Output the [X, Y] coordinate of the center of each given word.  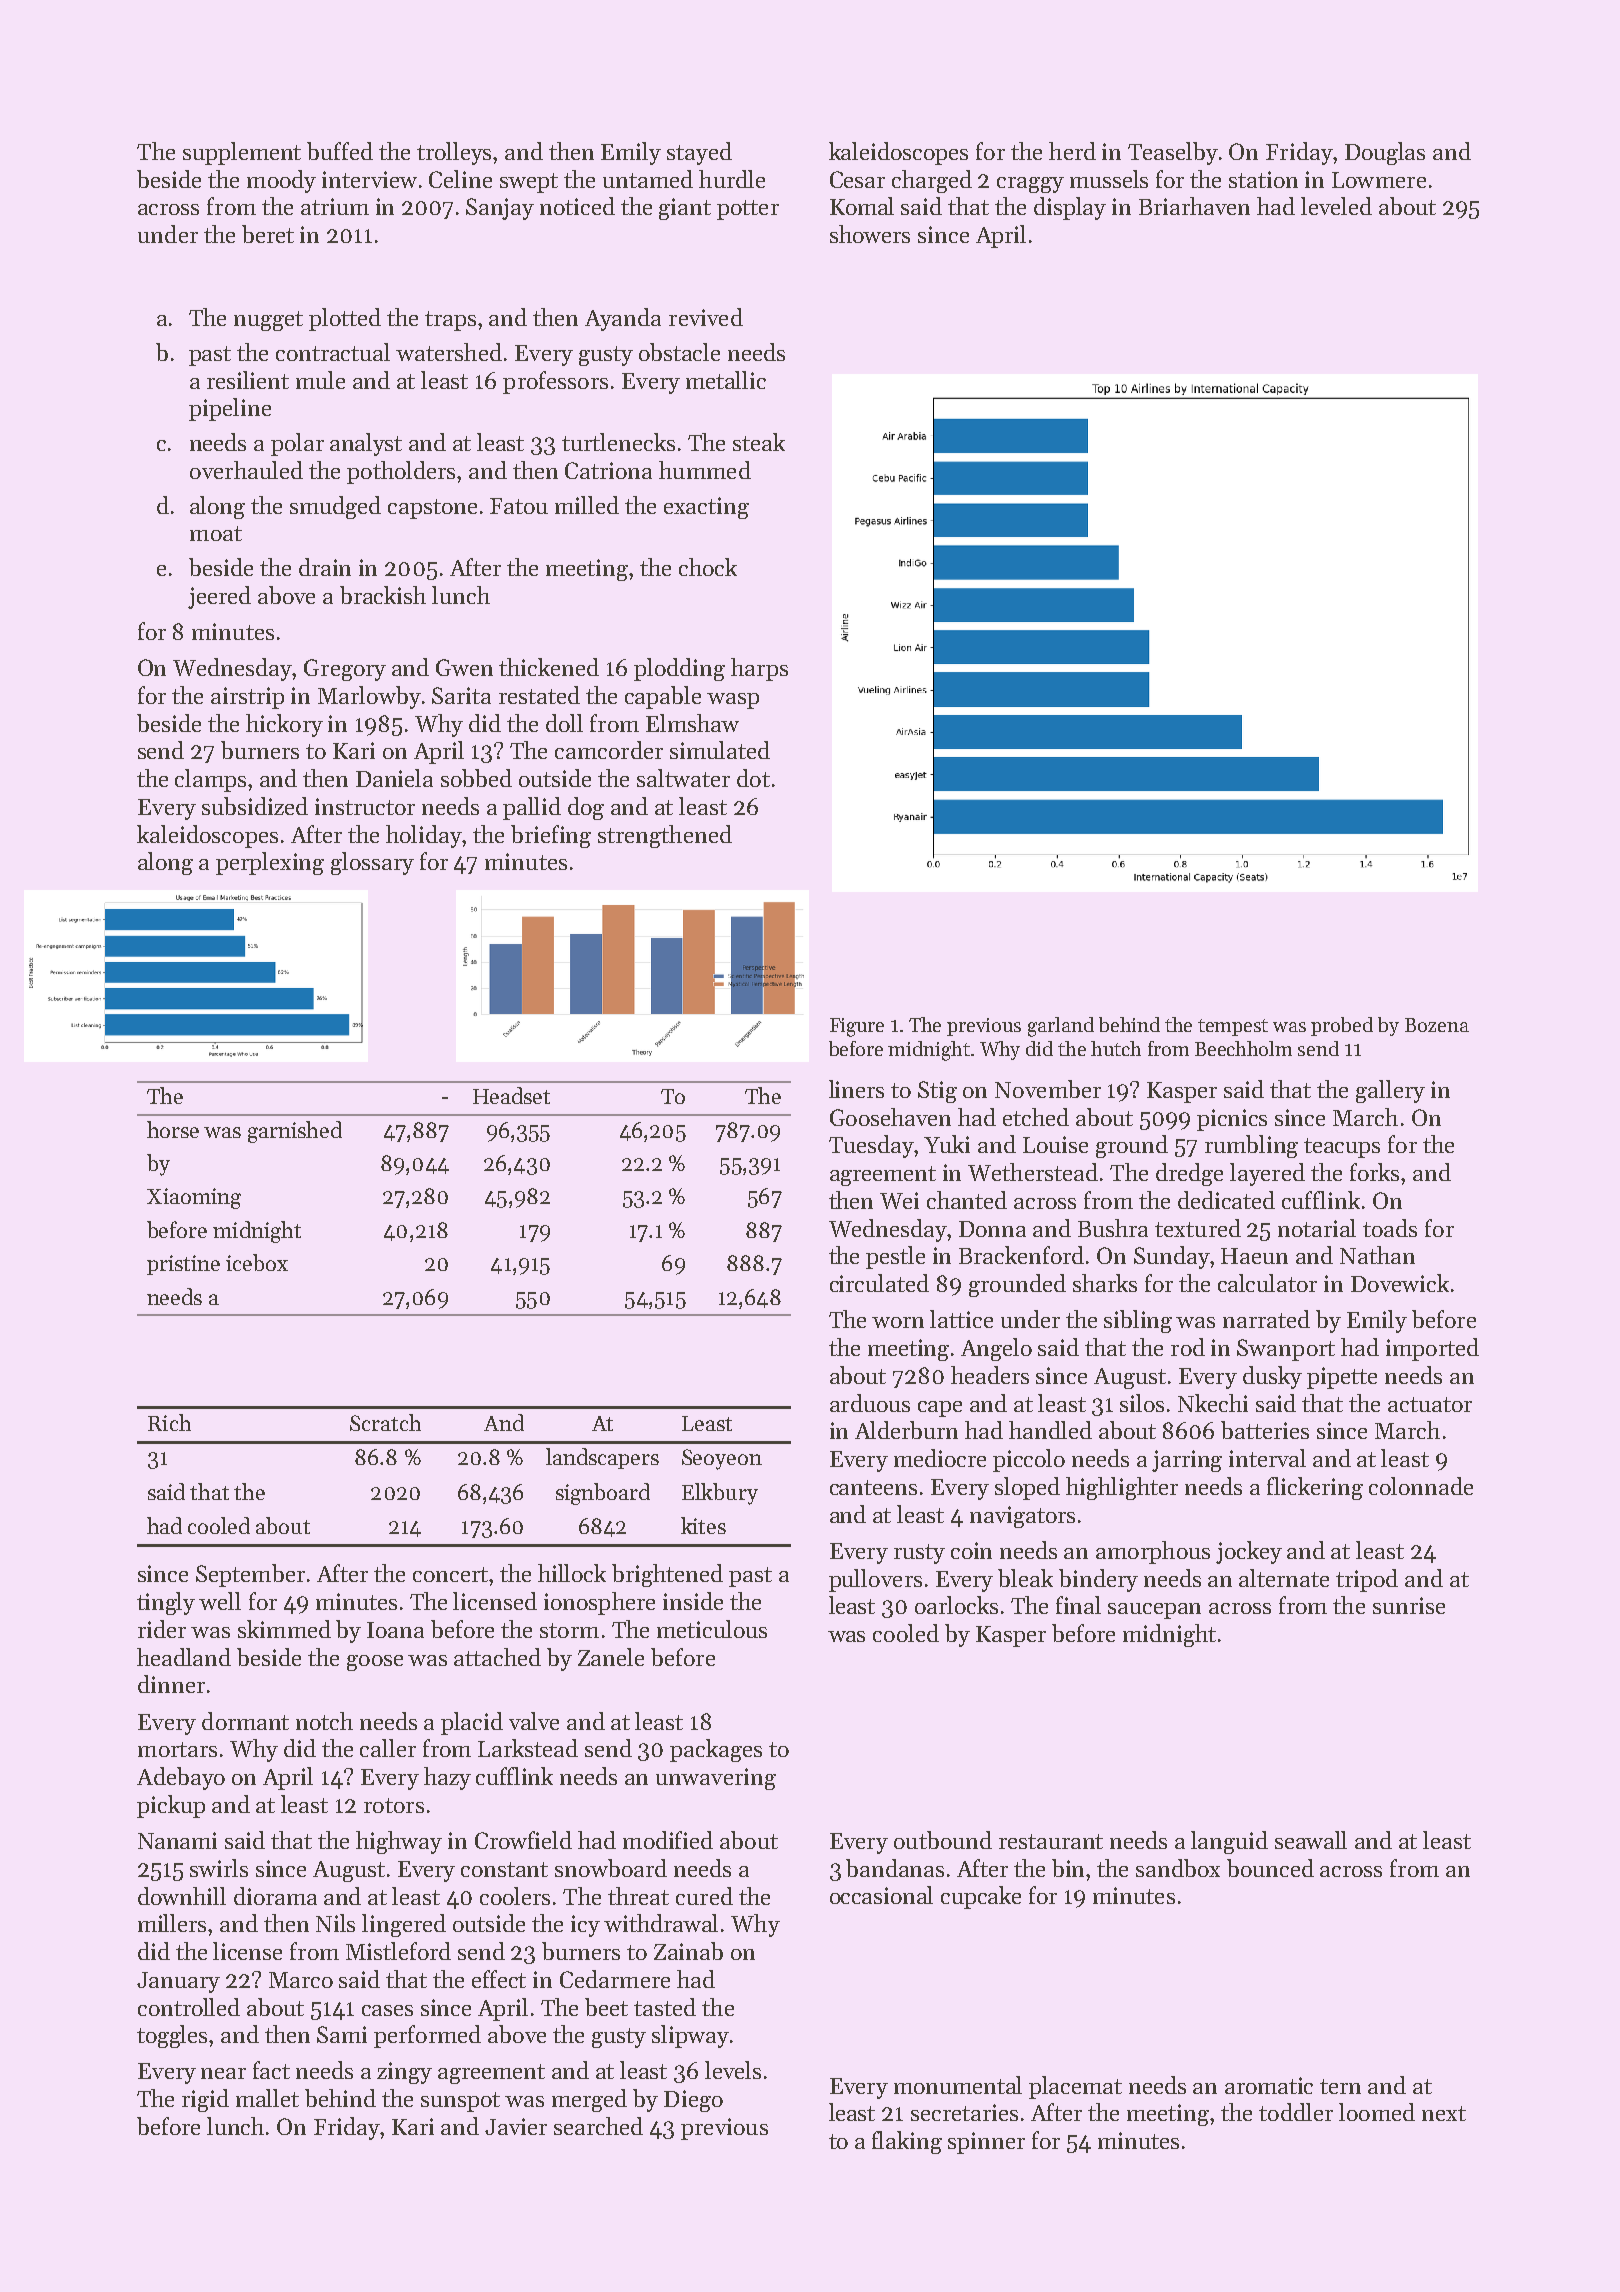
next [1444, 2113]
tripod [1367, 1580]
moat [216, 533]
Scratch [385, 1422]
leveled [1336, 206]
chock [708, 567]
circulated [879, 1283]
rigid [205, 2100]
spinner [986, 2143]
